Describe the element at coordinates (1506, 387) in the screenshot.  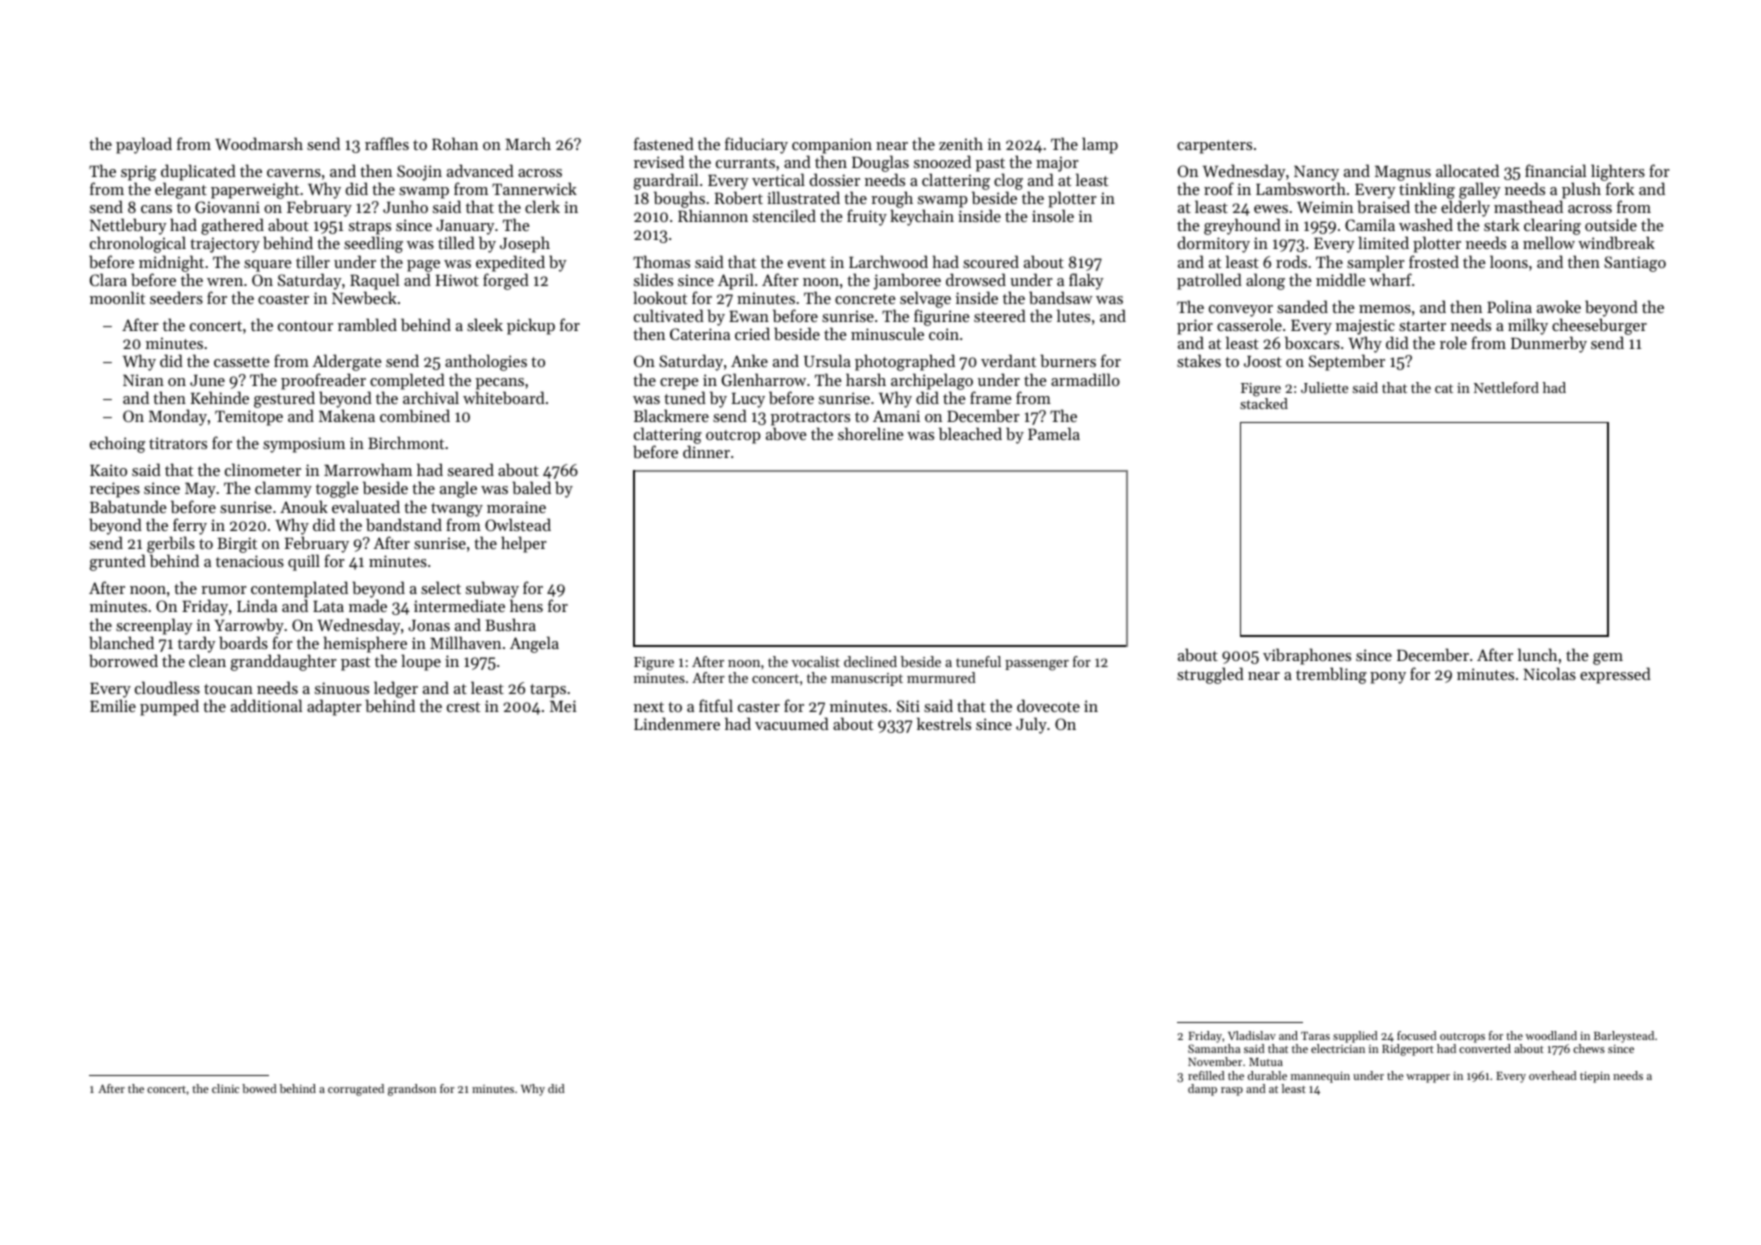
I see `Nettleford` at that location.
